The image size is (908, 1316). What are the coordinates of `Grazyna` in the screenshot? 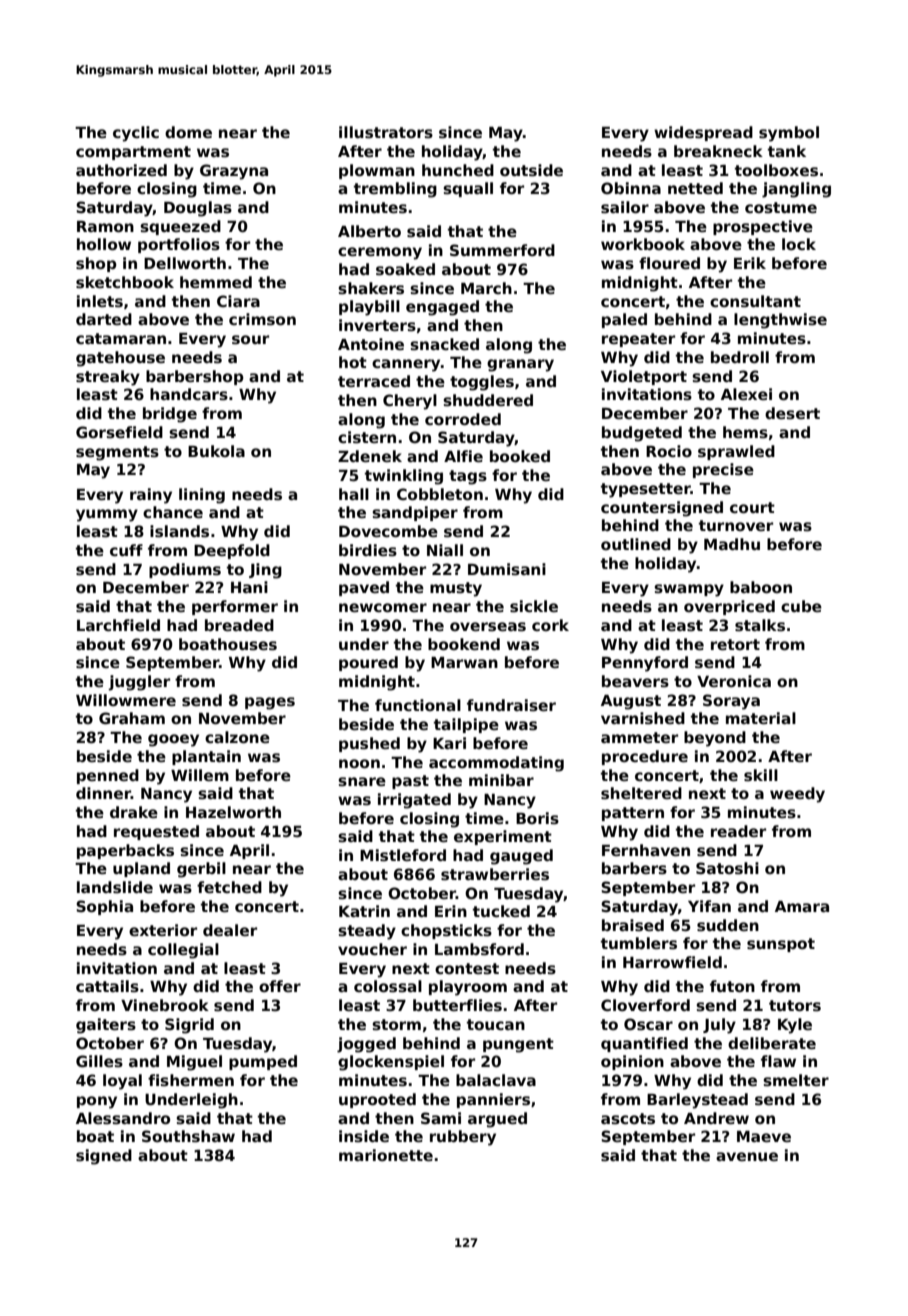 It's located at (234, 172).
